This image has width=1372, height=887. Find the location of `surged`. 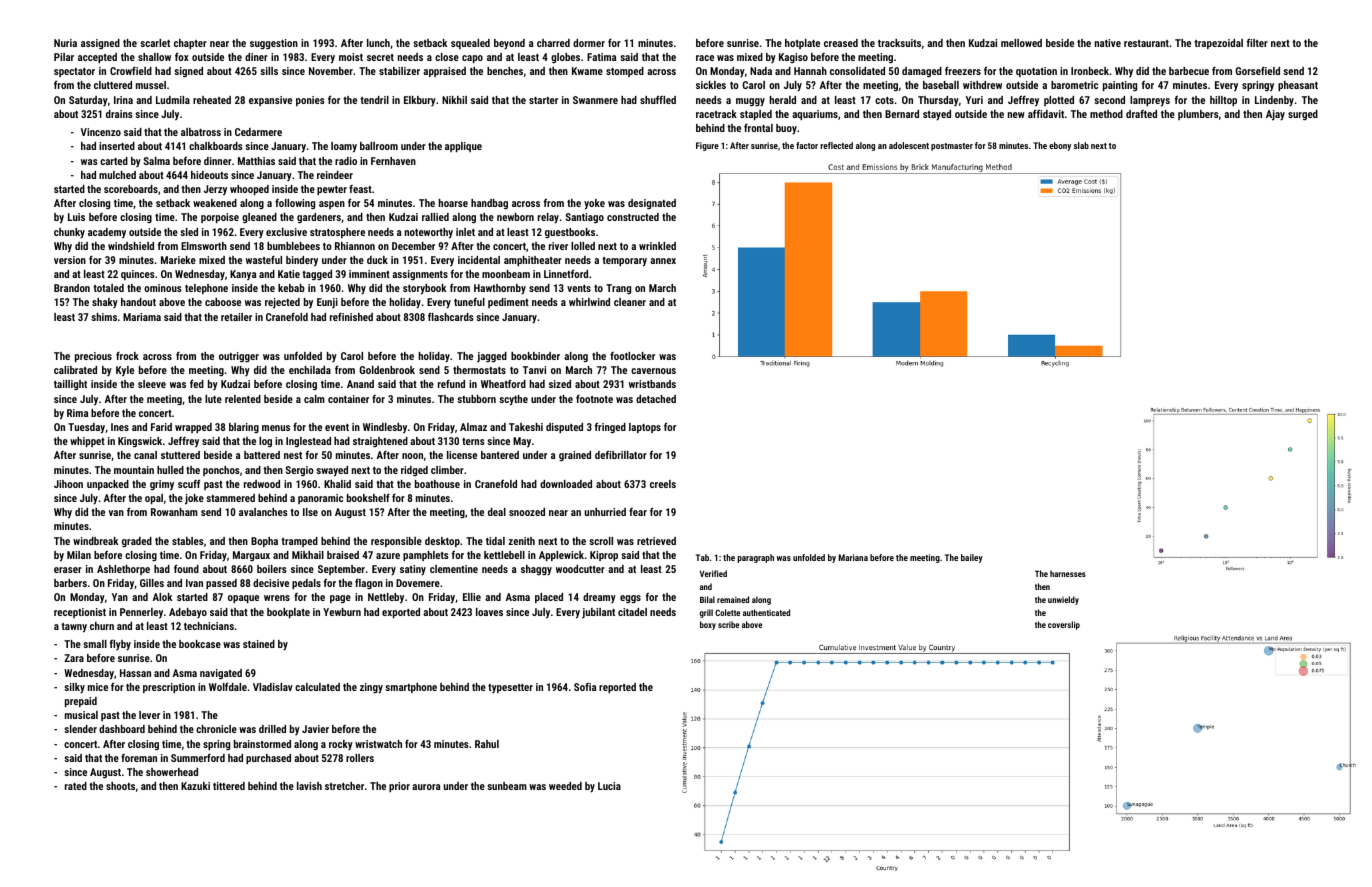

surged is located at coordinates (1303, 115).
